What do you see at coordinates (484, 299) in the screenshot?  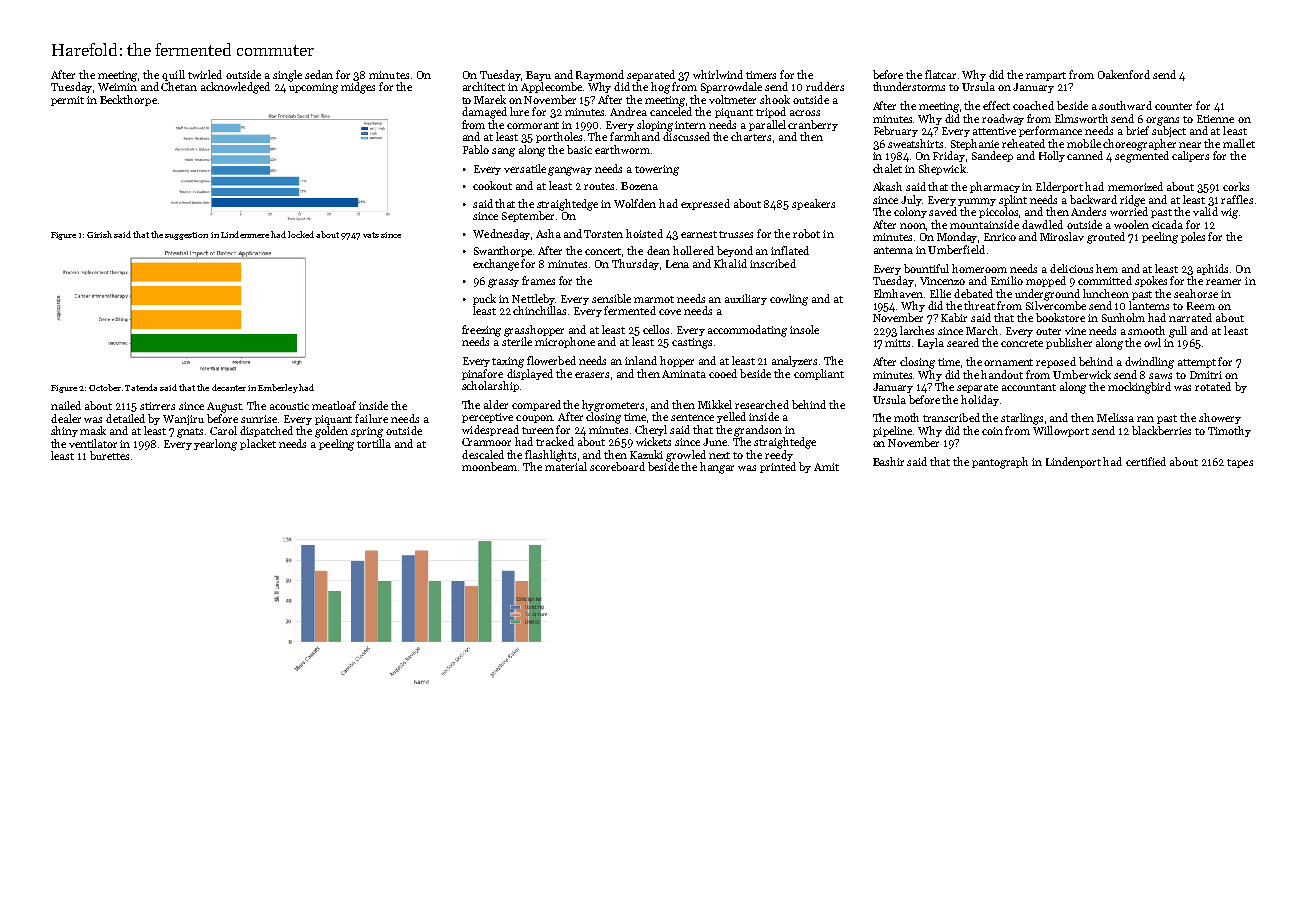 I see `puck` at bounding box center [484, 299].
